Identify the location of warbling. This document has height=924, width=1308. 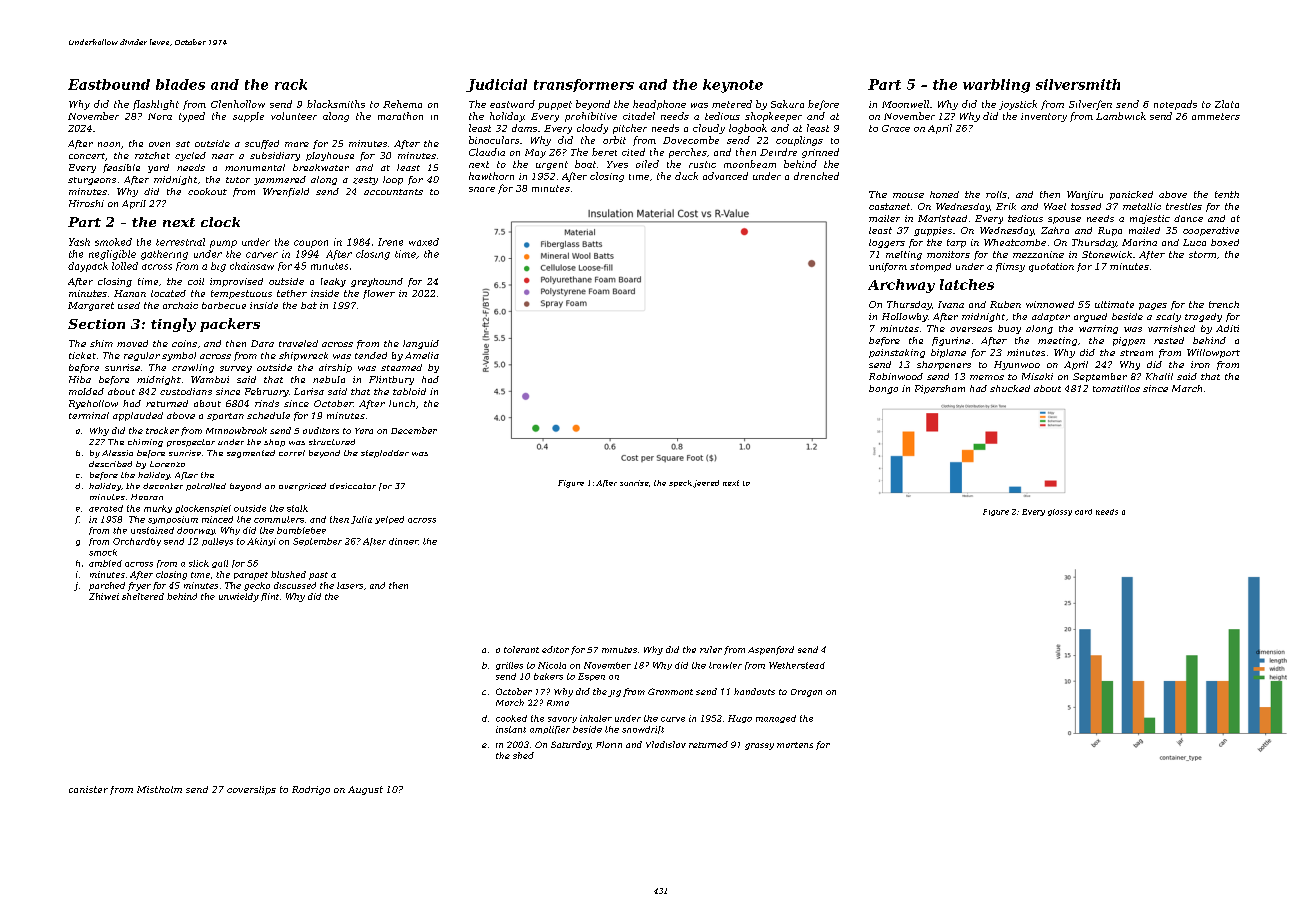
(996, 86).
